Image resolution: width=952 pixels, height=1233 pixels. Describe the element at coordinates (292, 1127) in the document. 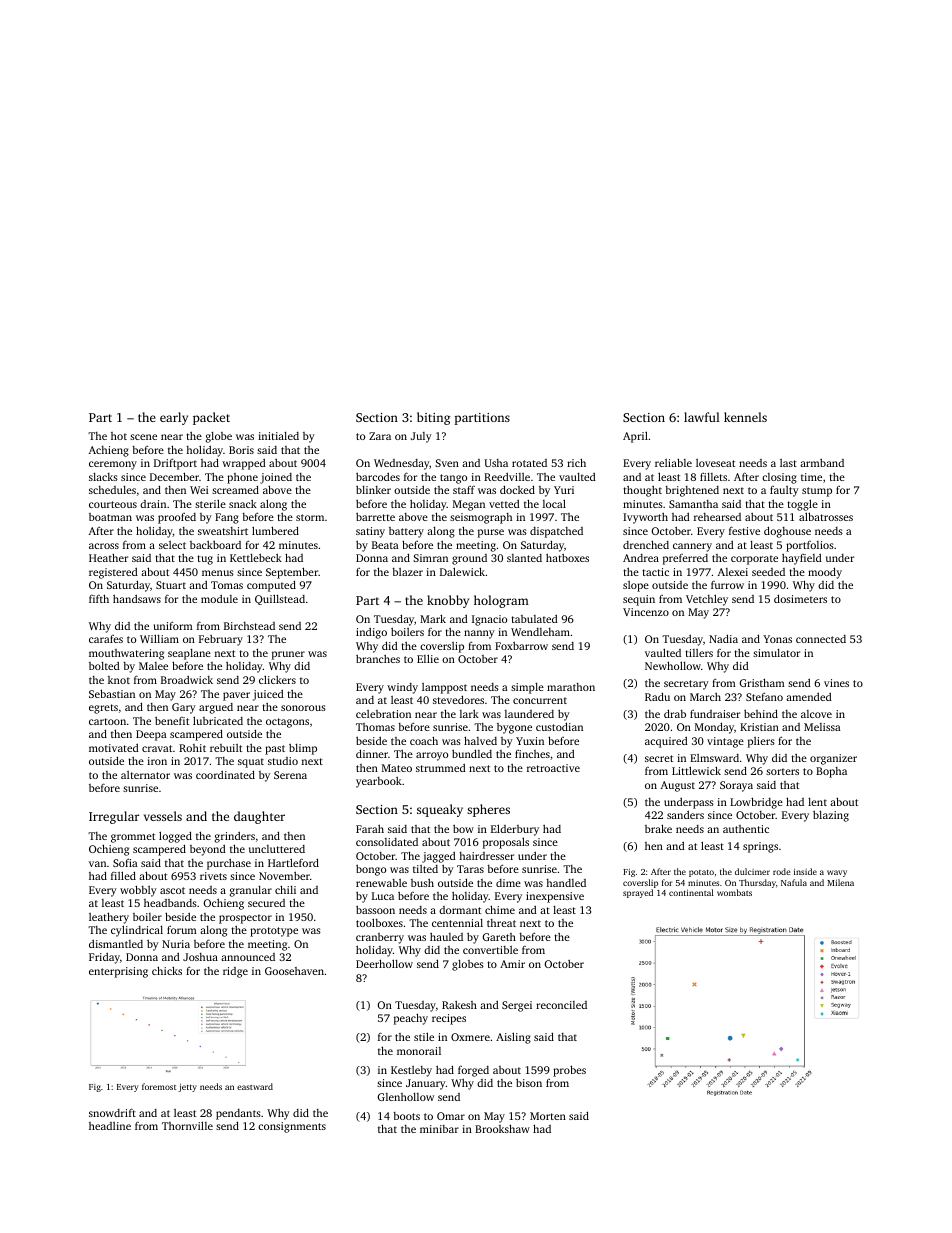

I see `consignments` at that location.
